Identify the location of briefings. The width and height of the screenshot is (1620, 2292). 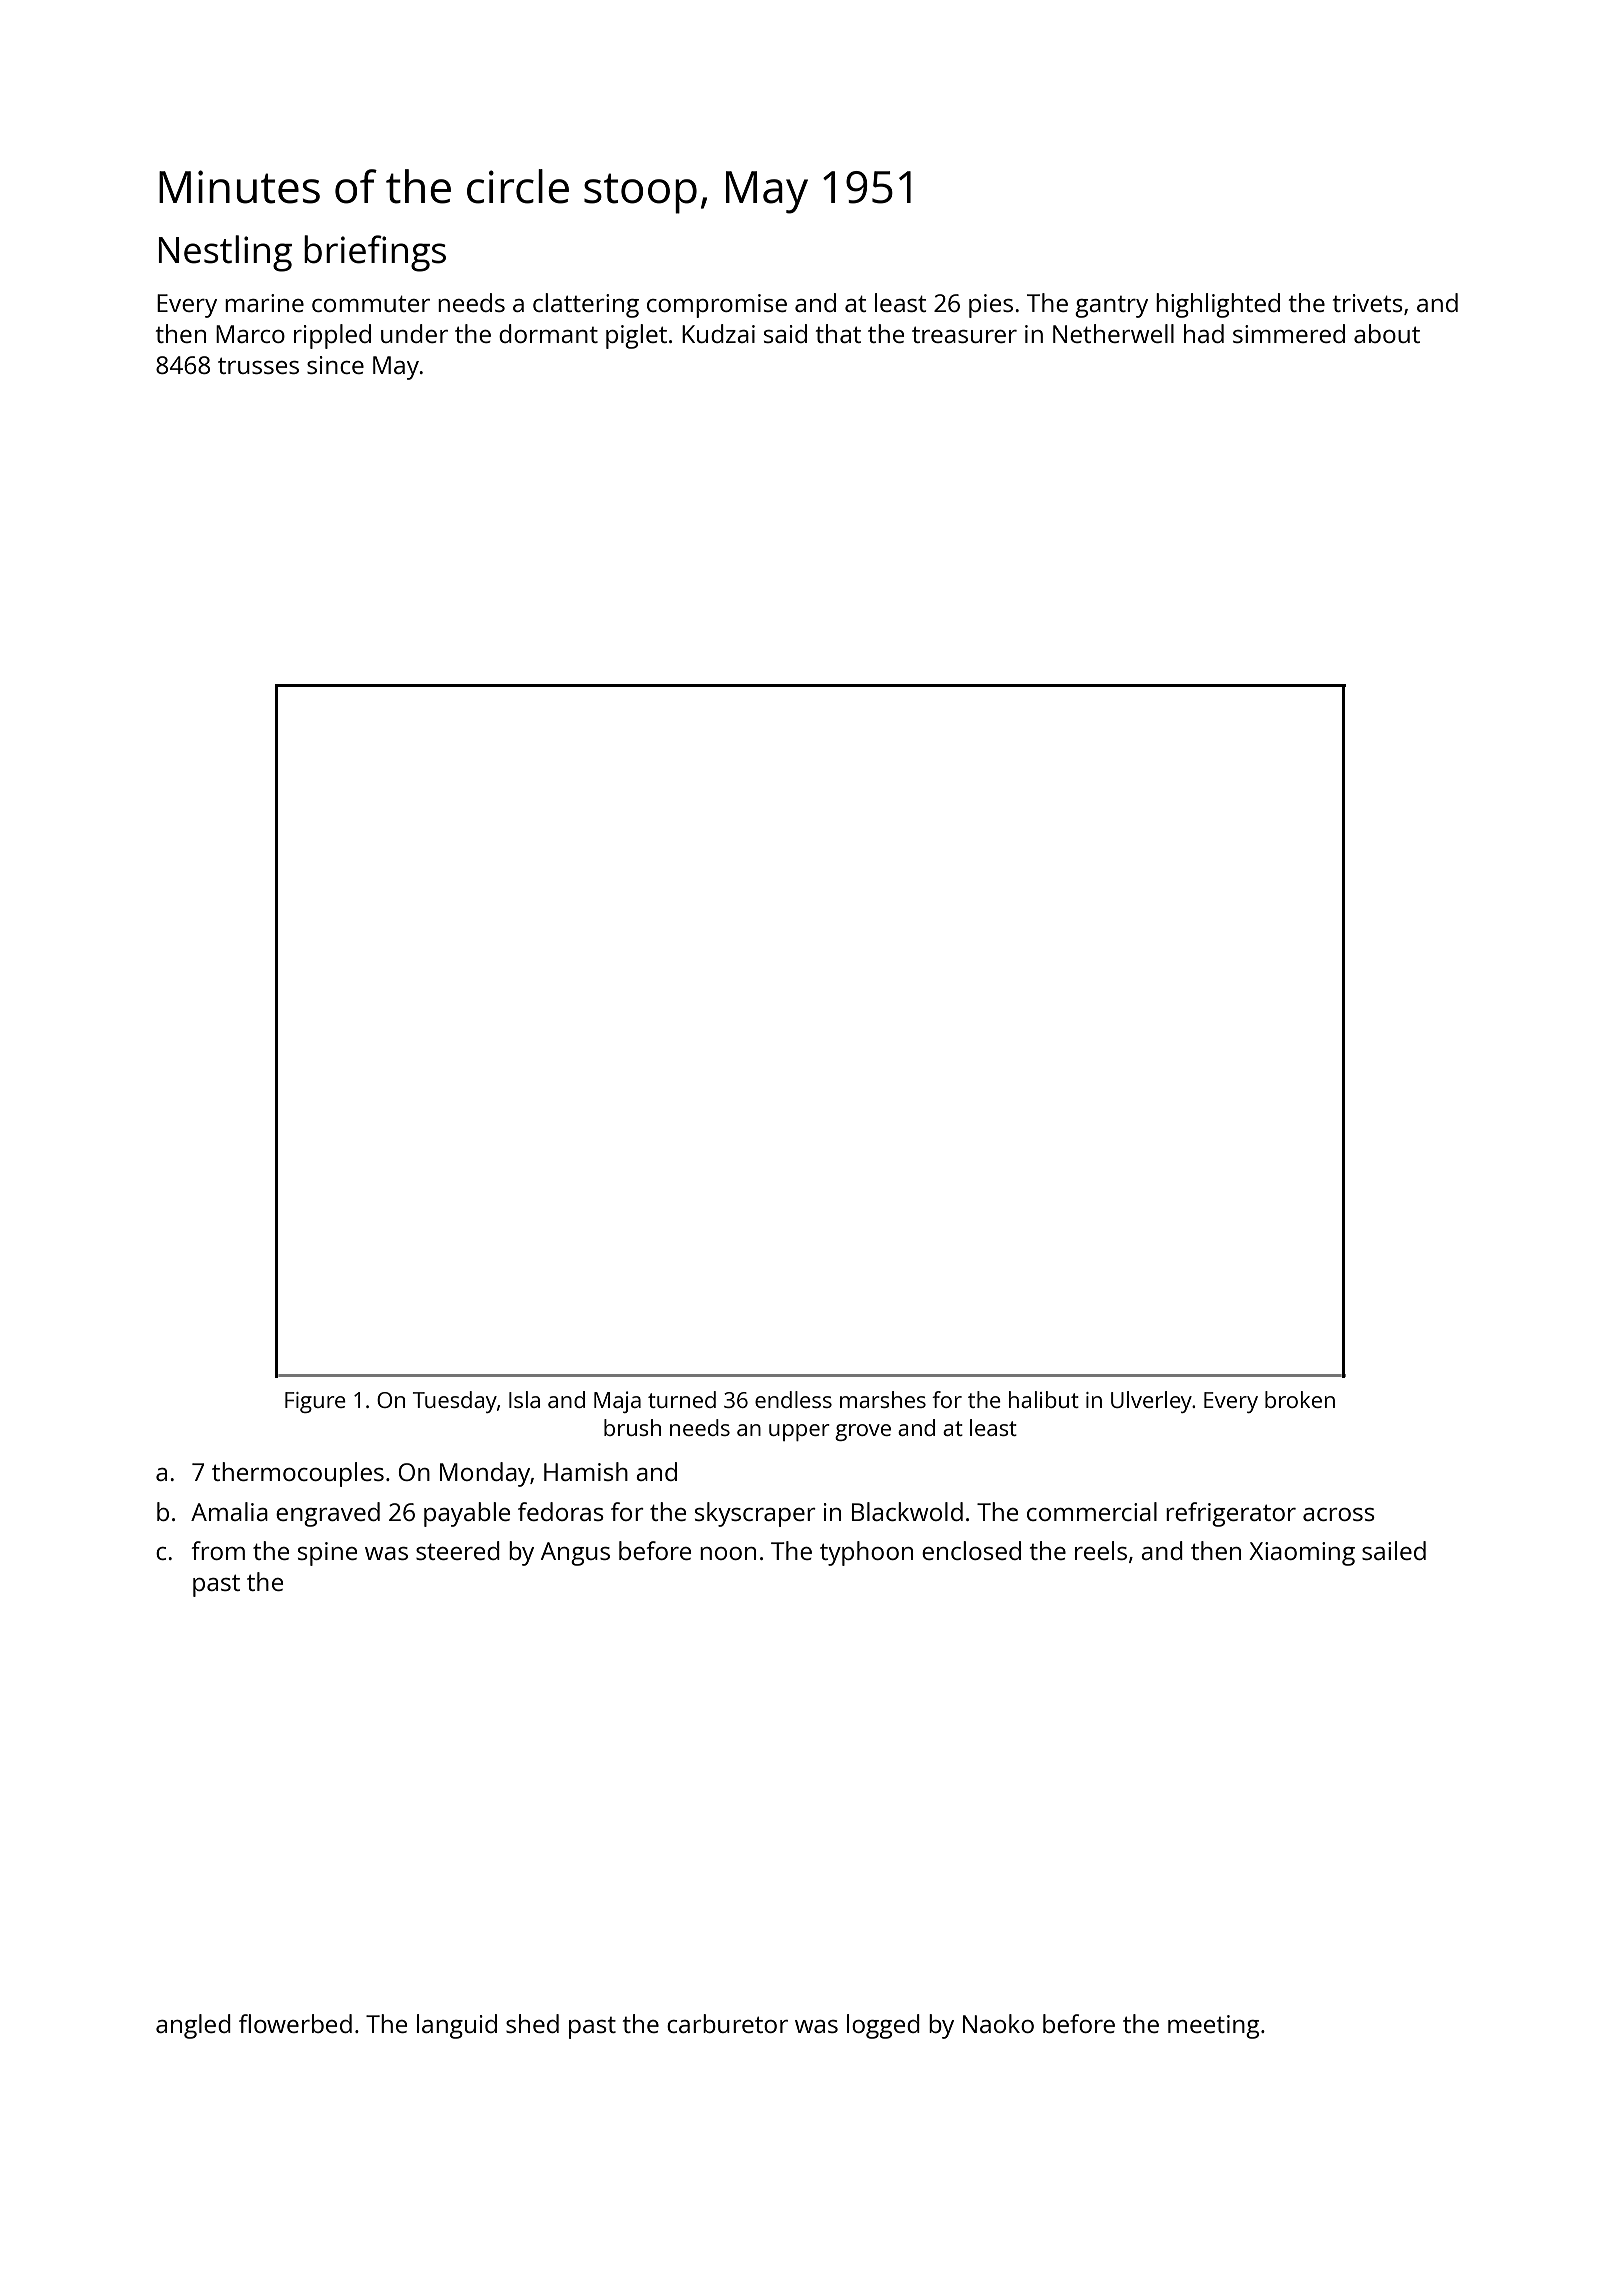
(375, 253).
